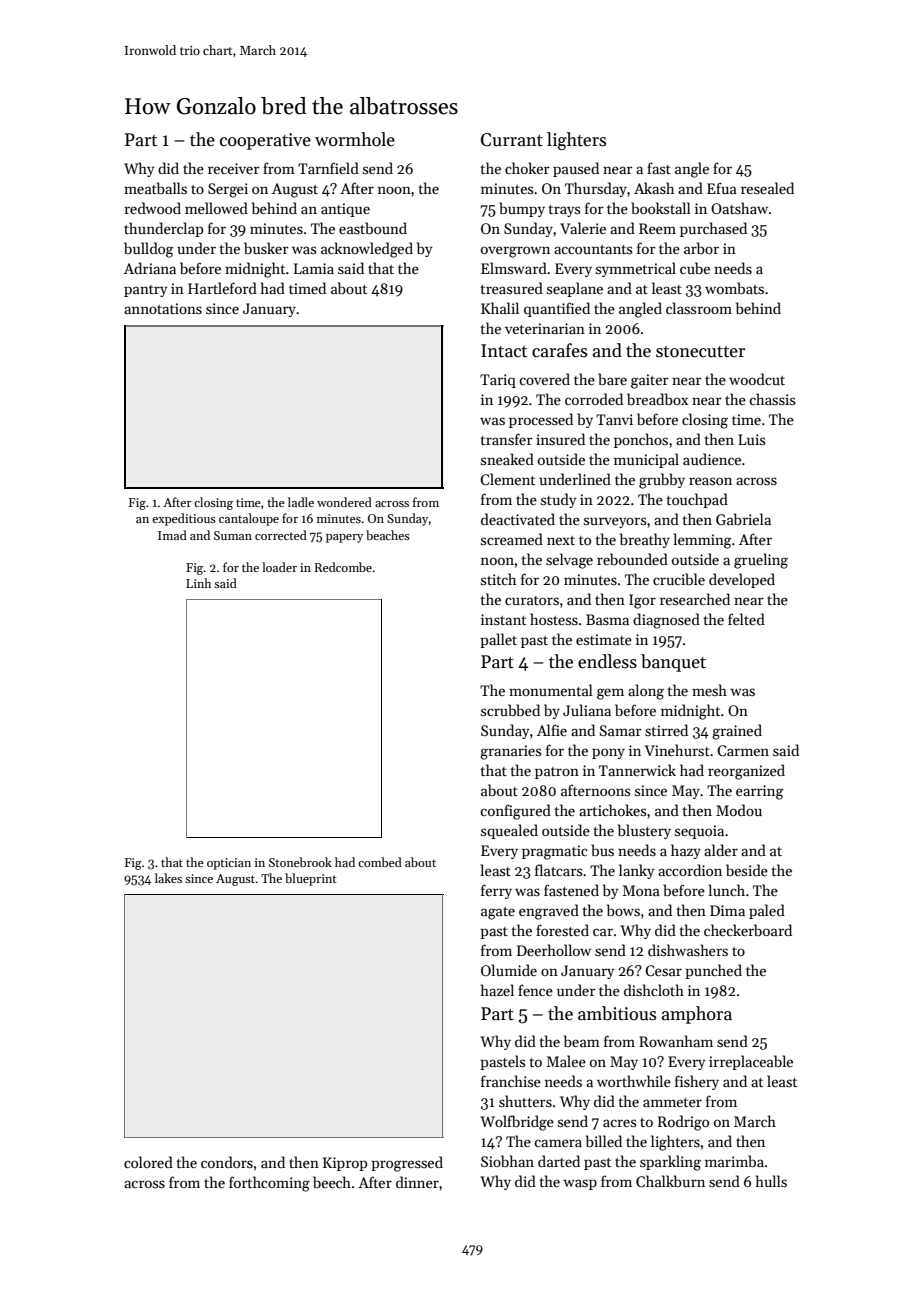 The height and width of the screenshot is (1314, 924). I want to click on eastbound, so click(373, 228).
